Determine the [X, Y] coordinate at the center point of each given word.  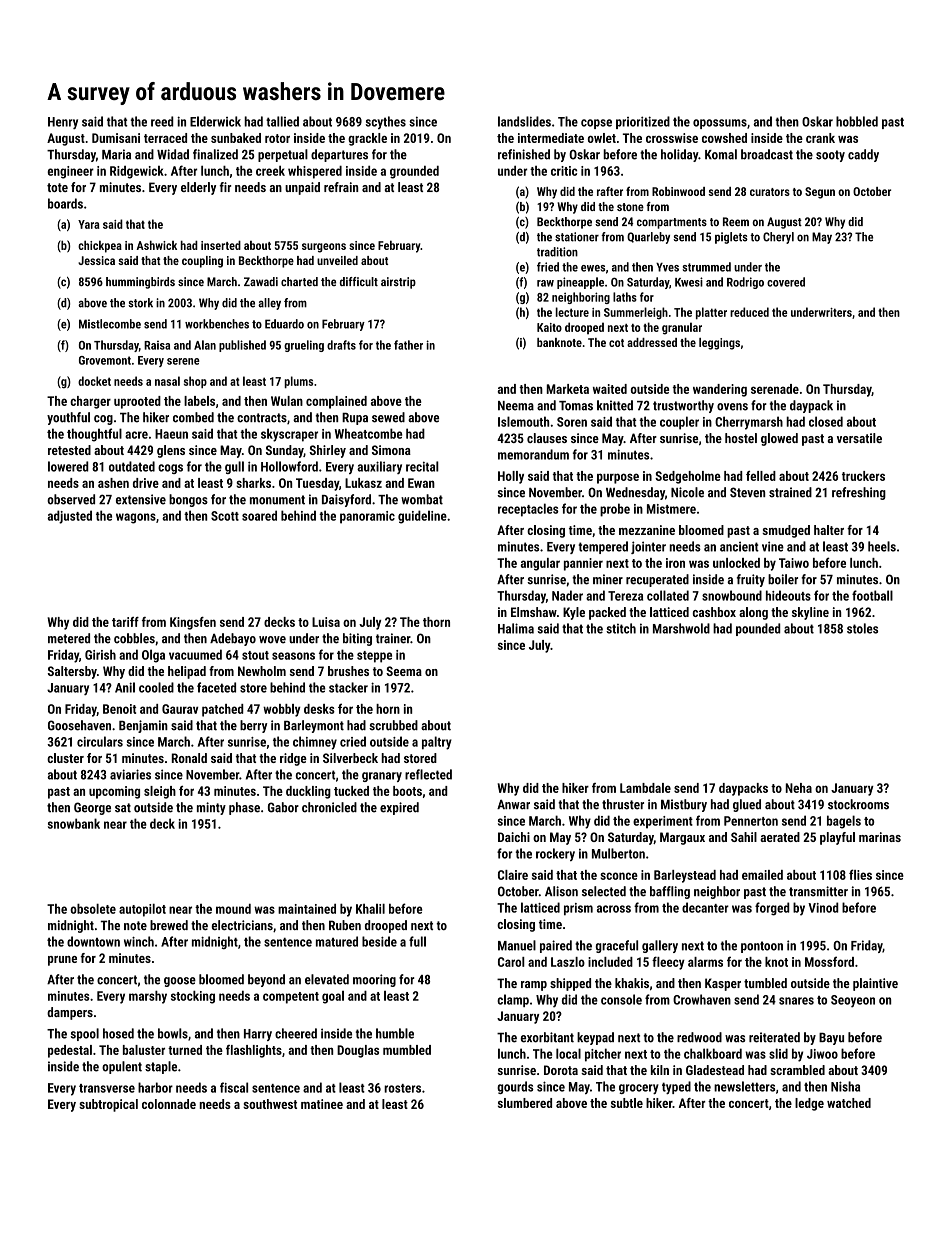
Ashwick [156, 245]
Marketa [568, 389]
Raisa [157, 345]
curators [770, 192]
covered [786, 282]
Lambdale [645, 788]
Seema [404, 671]
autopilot [142, 910]
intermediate [551, 138]
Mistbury [684, 805]
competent [291, 998]
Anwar [513, 805]
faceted [216, 687]
